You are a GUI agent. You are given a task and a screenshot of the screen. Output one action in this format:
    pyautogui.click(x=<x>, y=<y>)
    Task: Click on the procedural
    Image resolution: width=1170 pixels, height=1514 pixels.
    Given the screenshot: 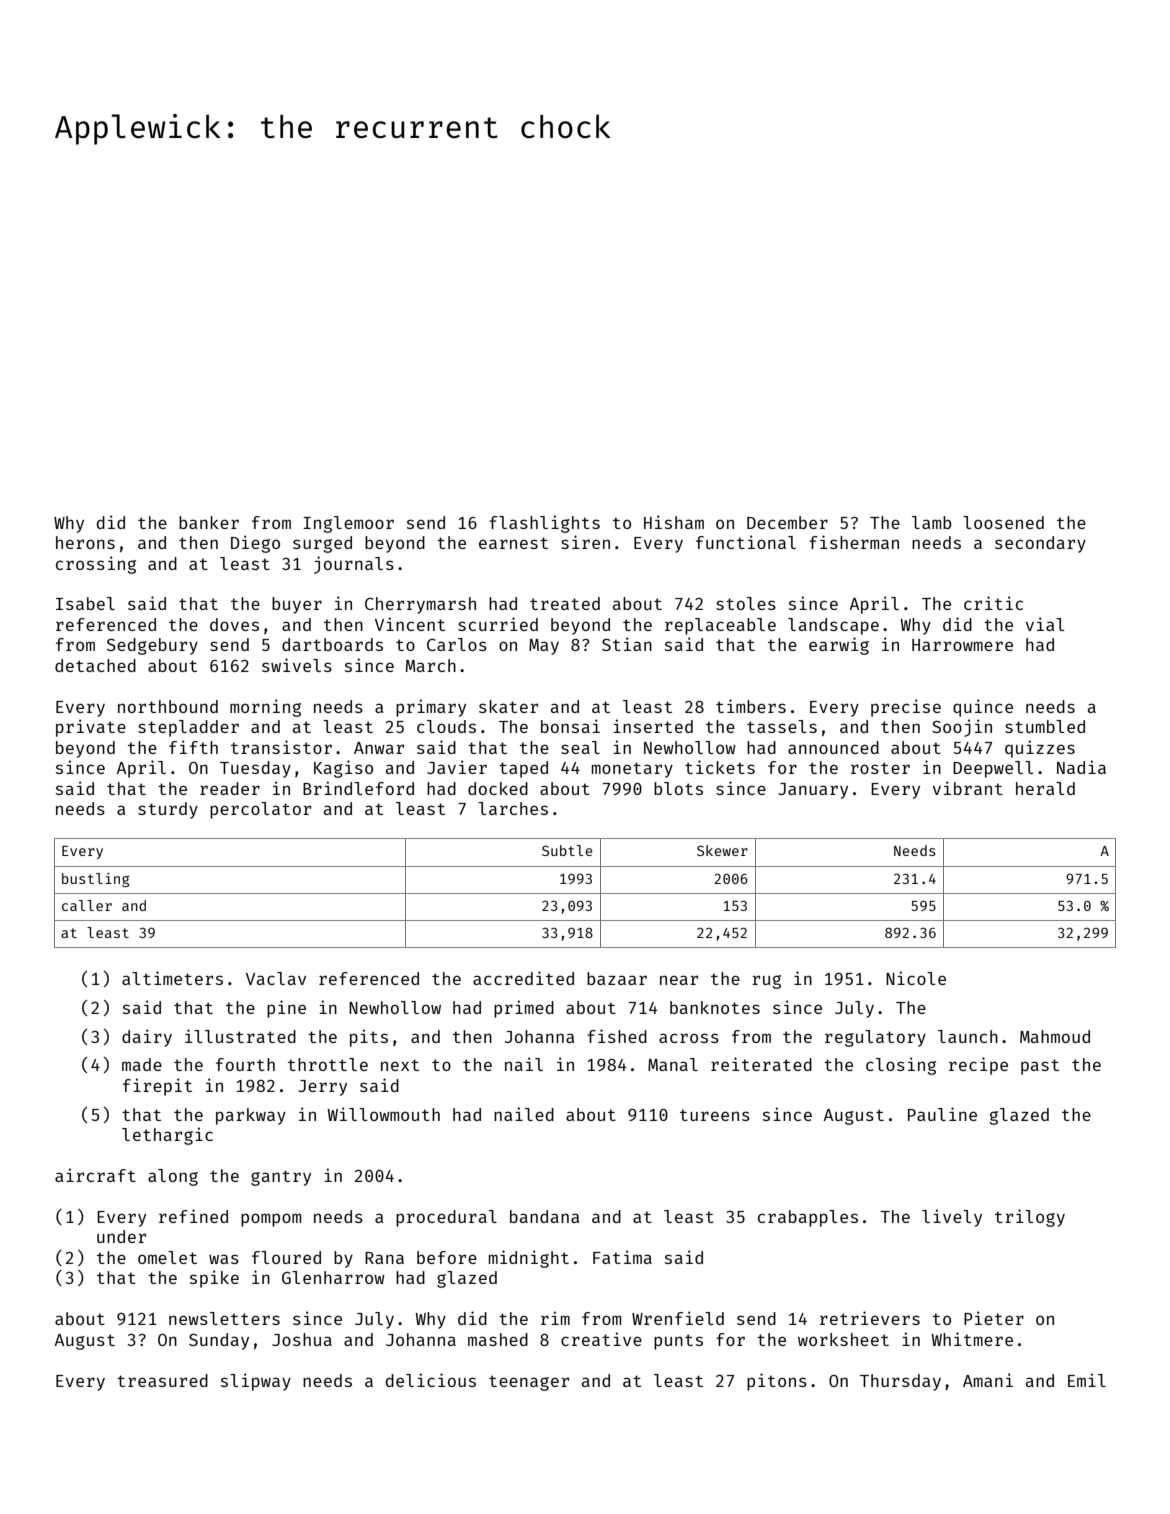 What is the action you would take?
    pyautogui.click(x=446, y=1218)
